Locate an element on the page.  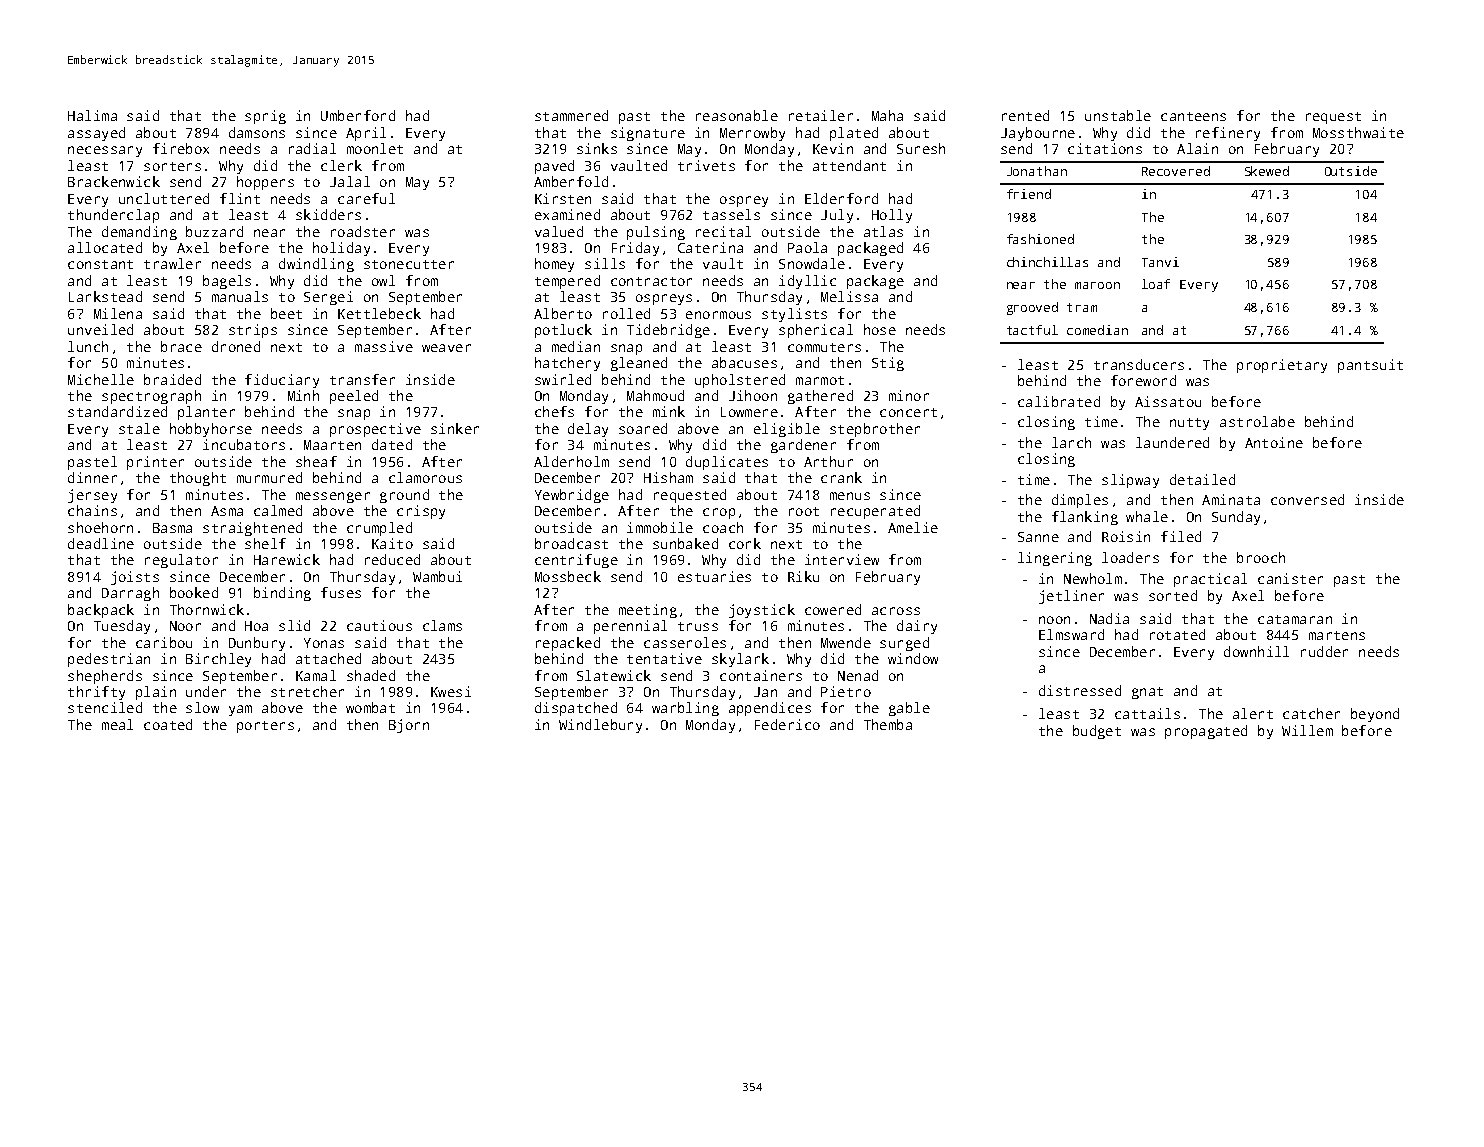
mink is located at coordinates (669, 411).
